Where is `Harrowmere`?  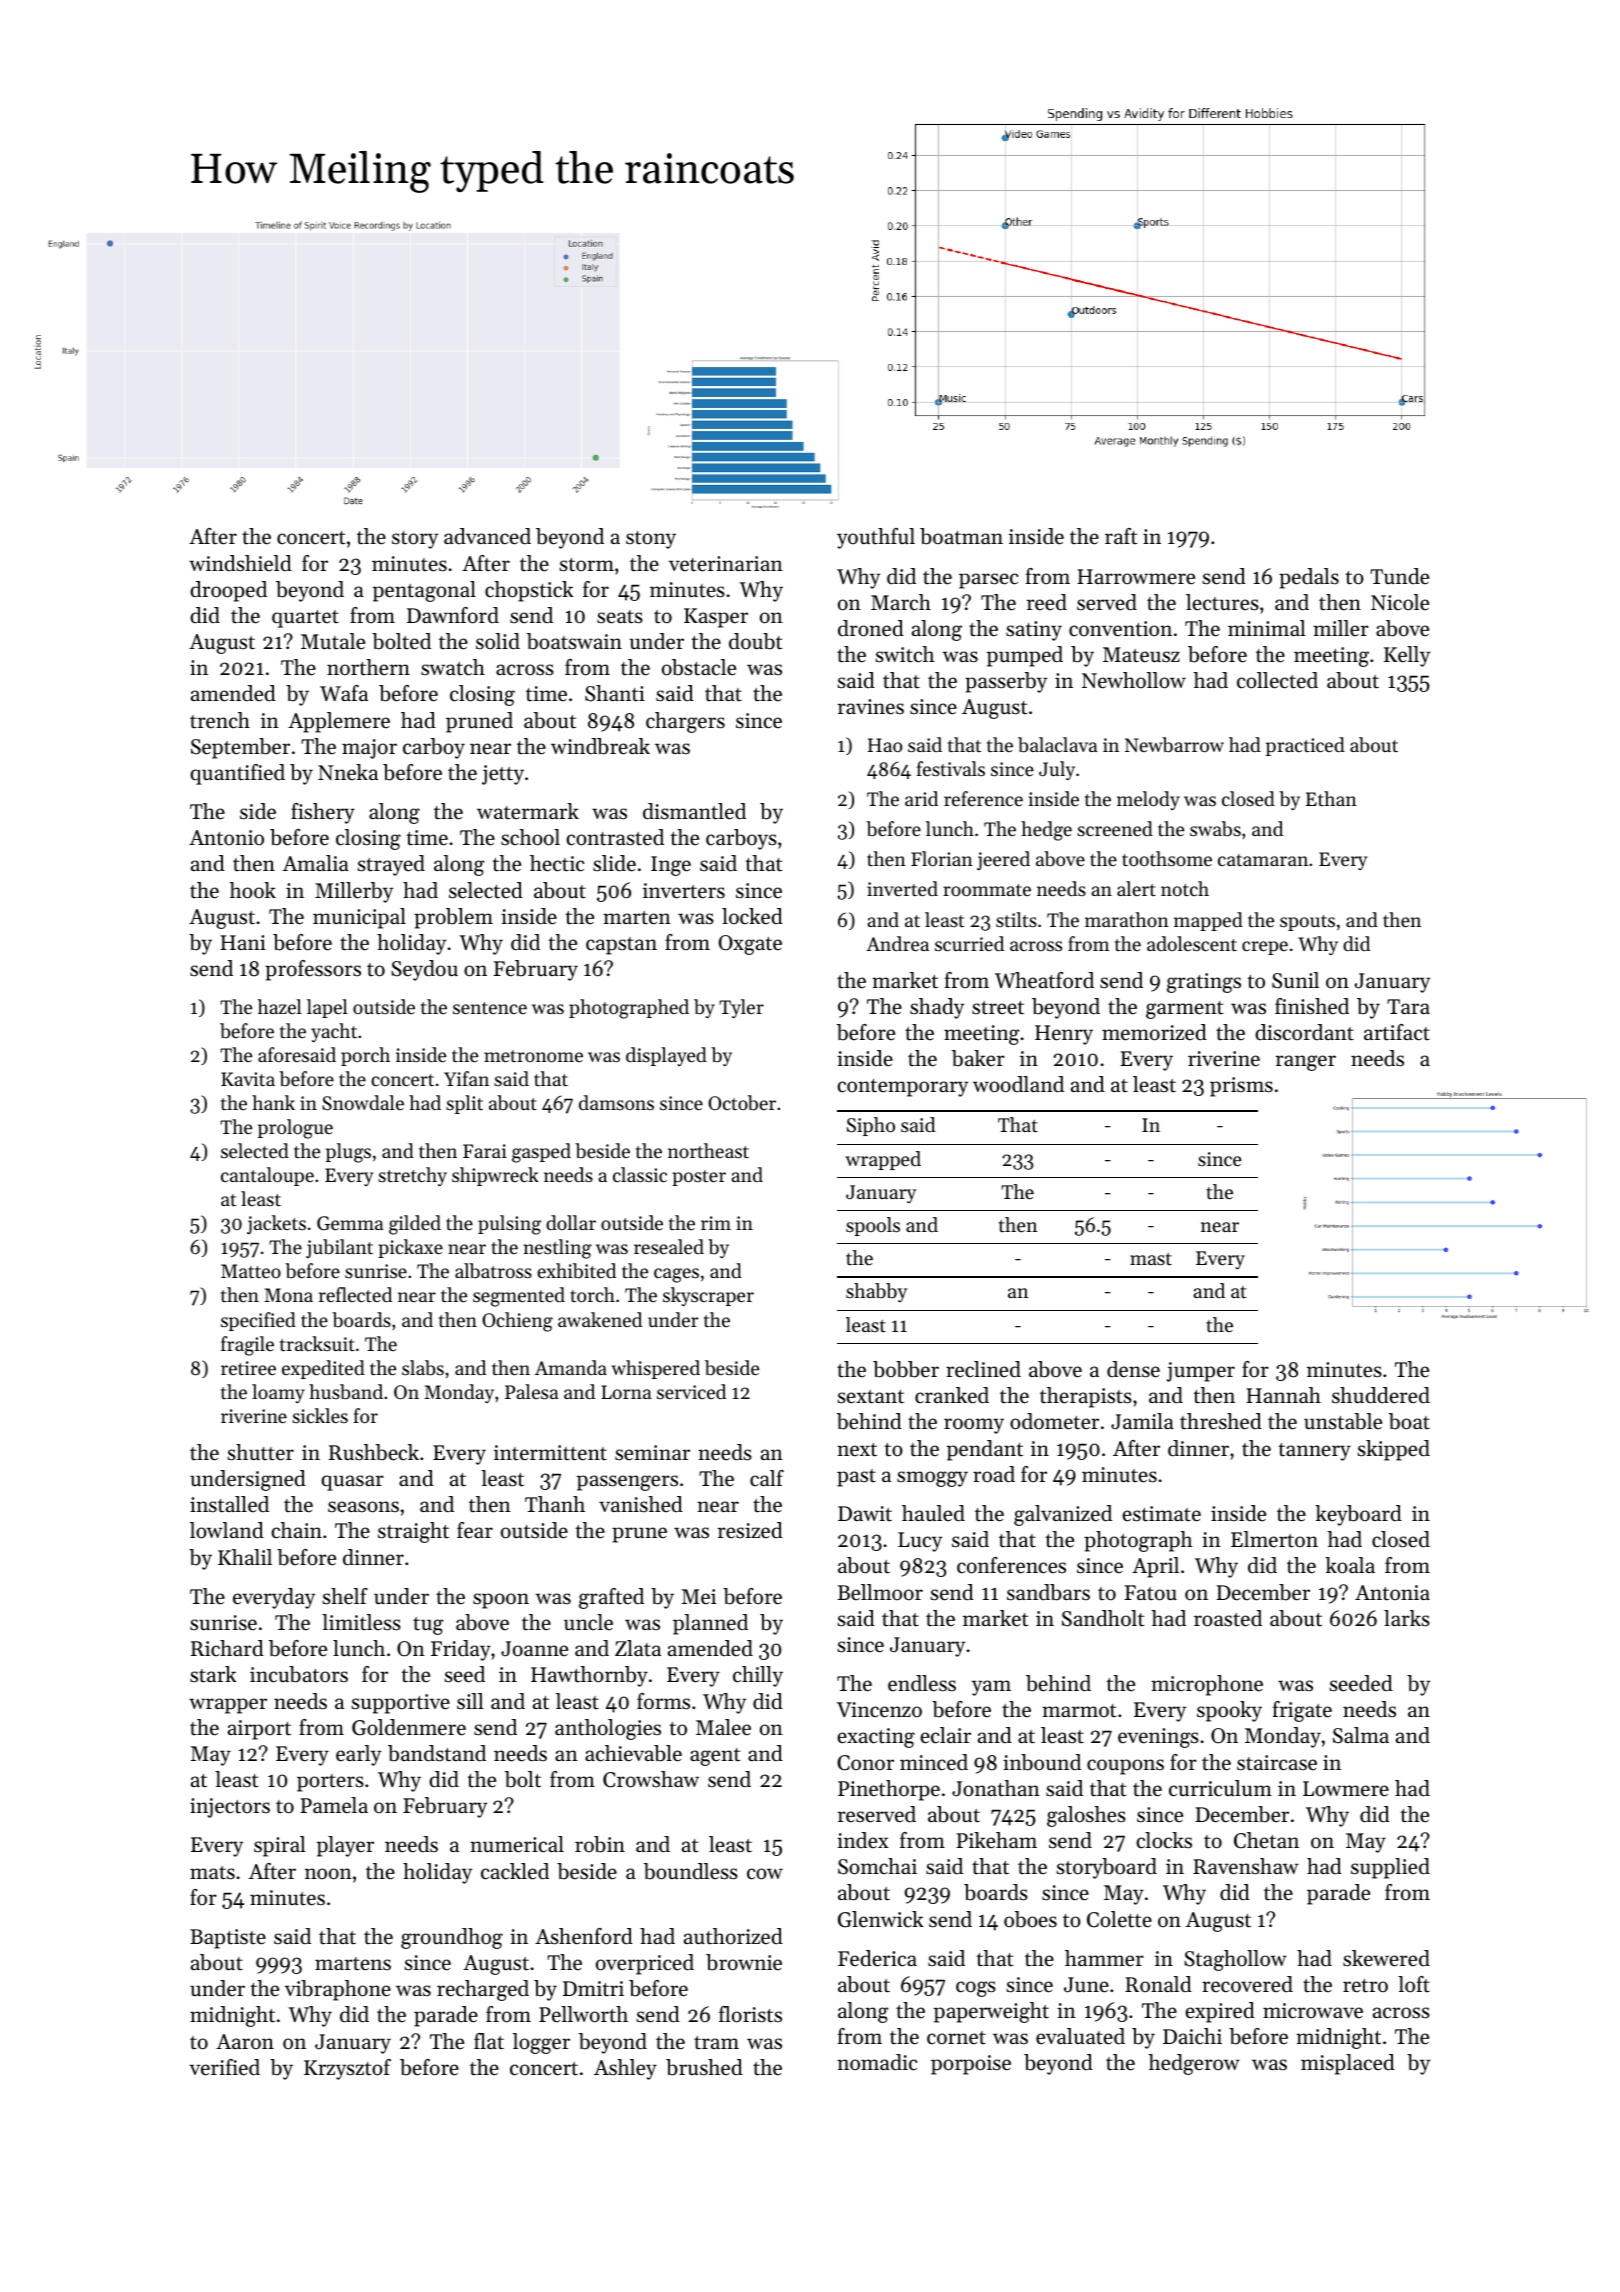
Harrowmere is located at coordinates (1136, 577).
